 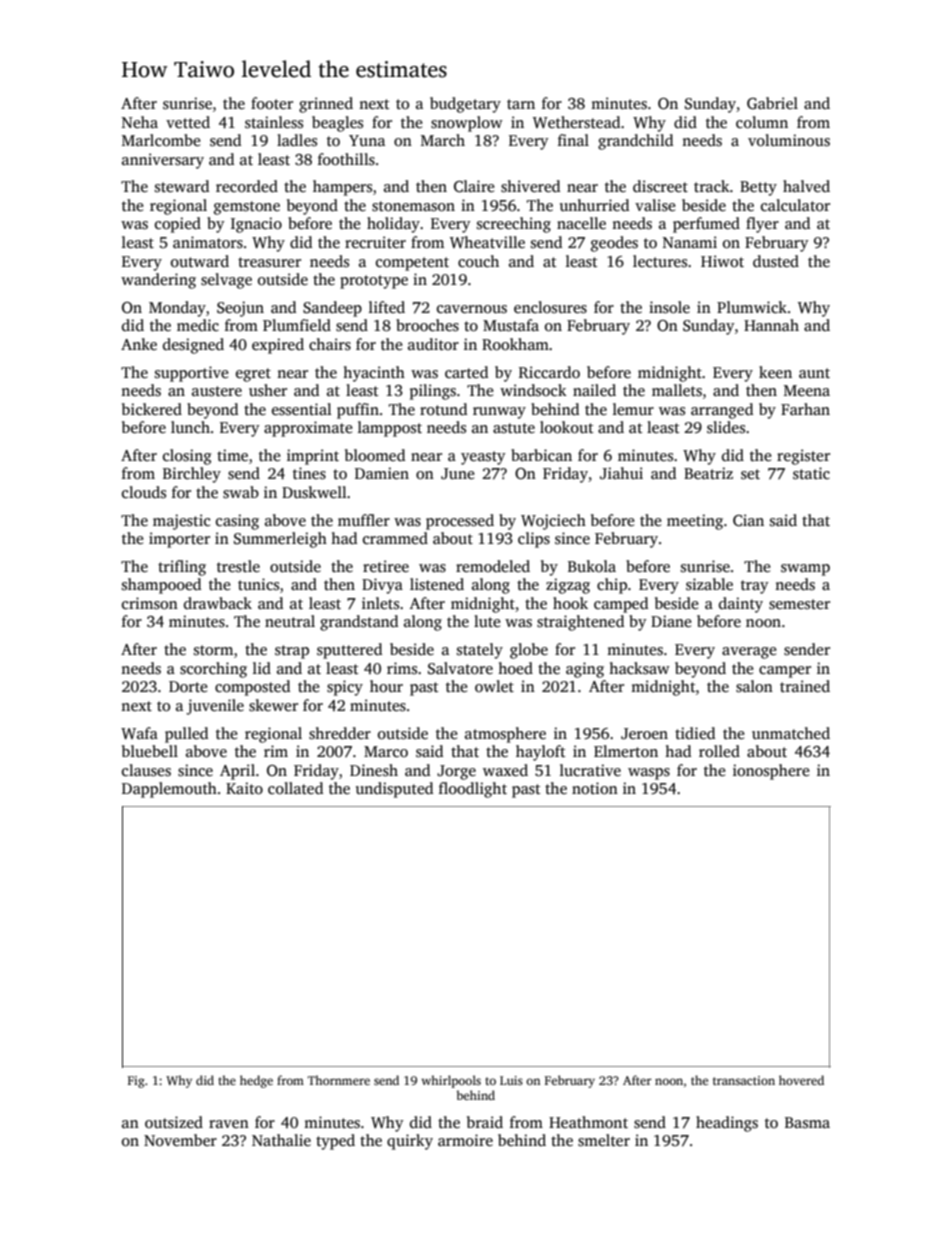 What do you see at coordinates (604, 1140) in the image?
I see `smelter` at bounding box center [604, 1140].
